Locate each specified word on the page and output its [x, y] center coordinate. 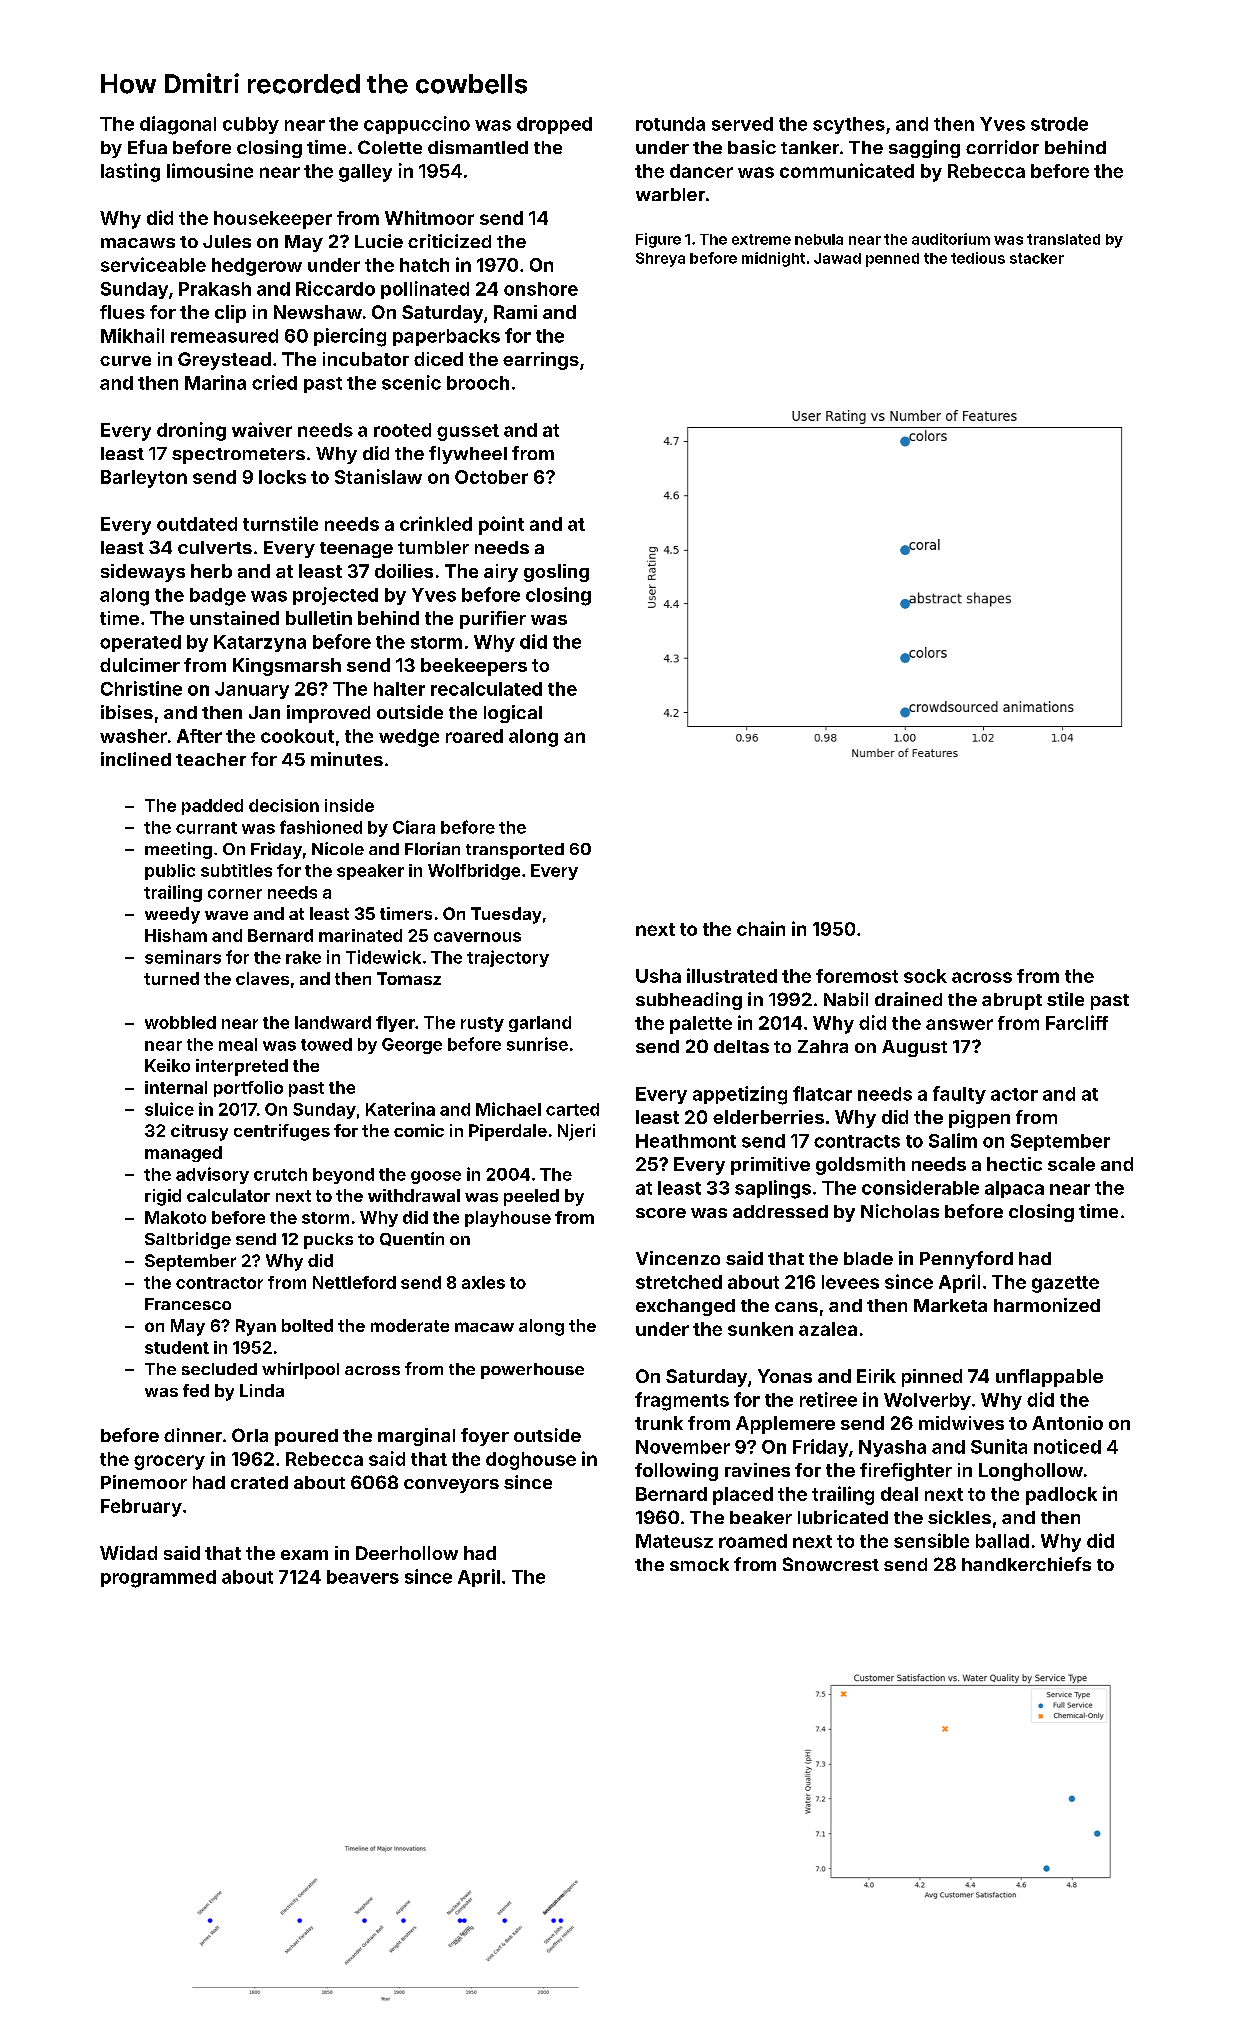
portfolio [248, 1089]
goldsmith [860, 1166]
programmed [158, 1579]
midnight [773, 259]
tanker [810, 147]
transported [515, 851]
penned [892, 260]
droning [191, 431]
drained [908, 999]
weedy [172, 915]
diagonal [178, 125]
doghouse [531, 1461]
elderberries [768, 1117]
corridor [1002, 147]
